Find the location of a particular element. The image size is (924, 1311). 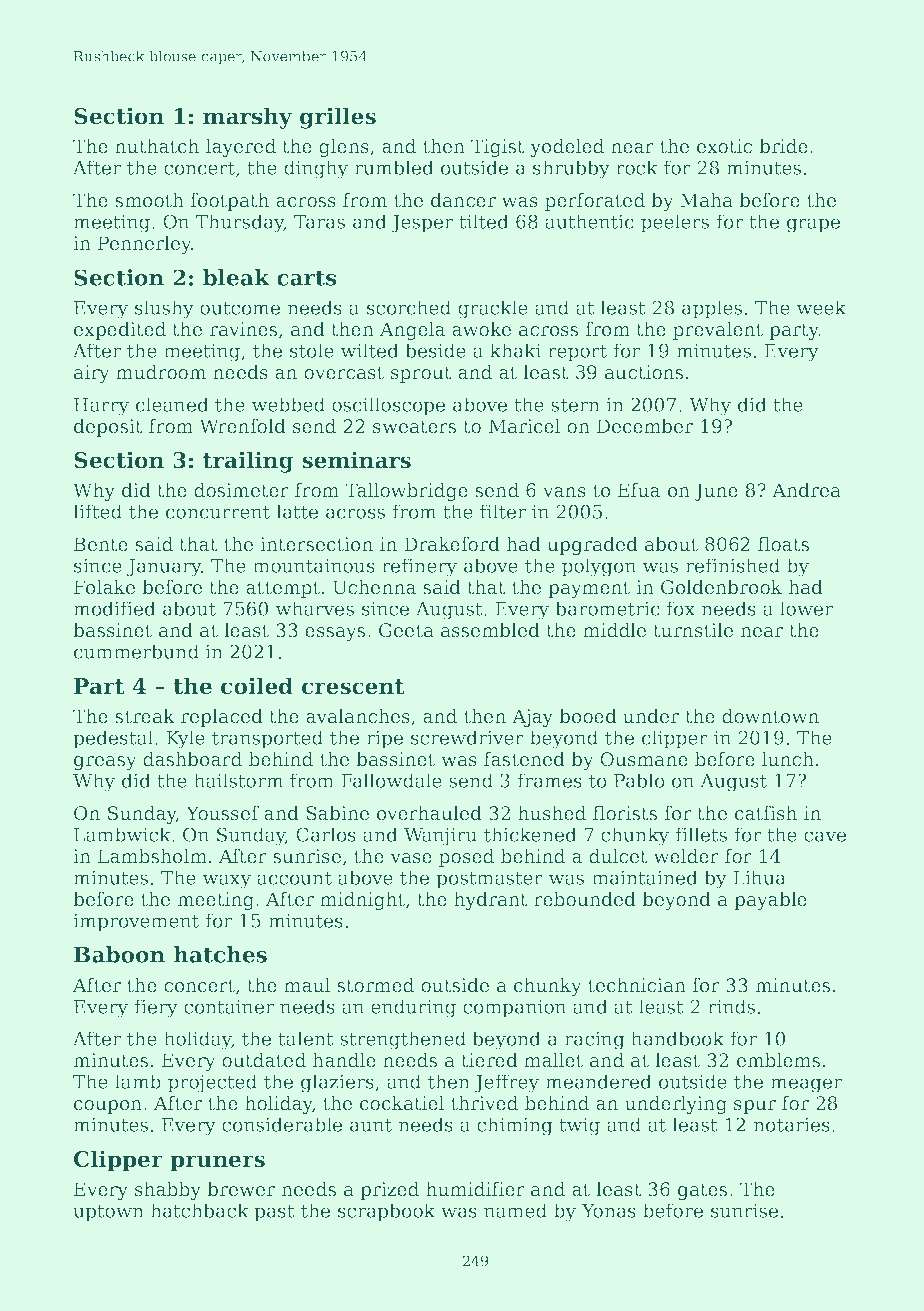

Pennerley is located at coordinates (145, 245).
